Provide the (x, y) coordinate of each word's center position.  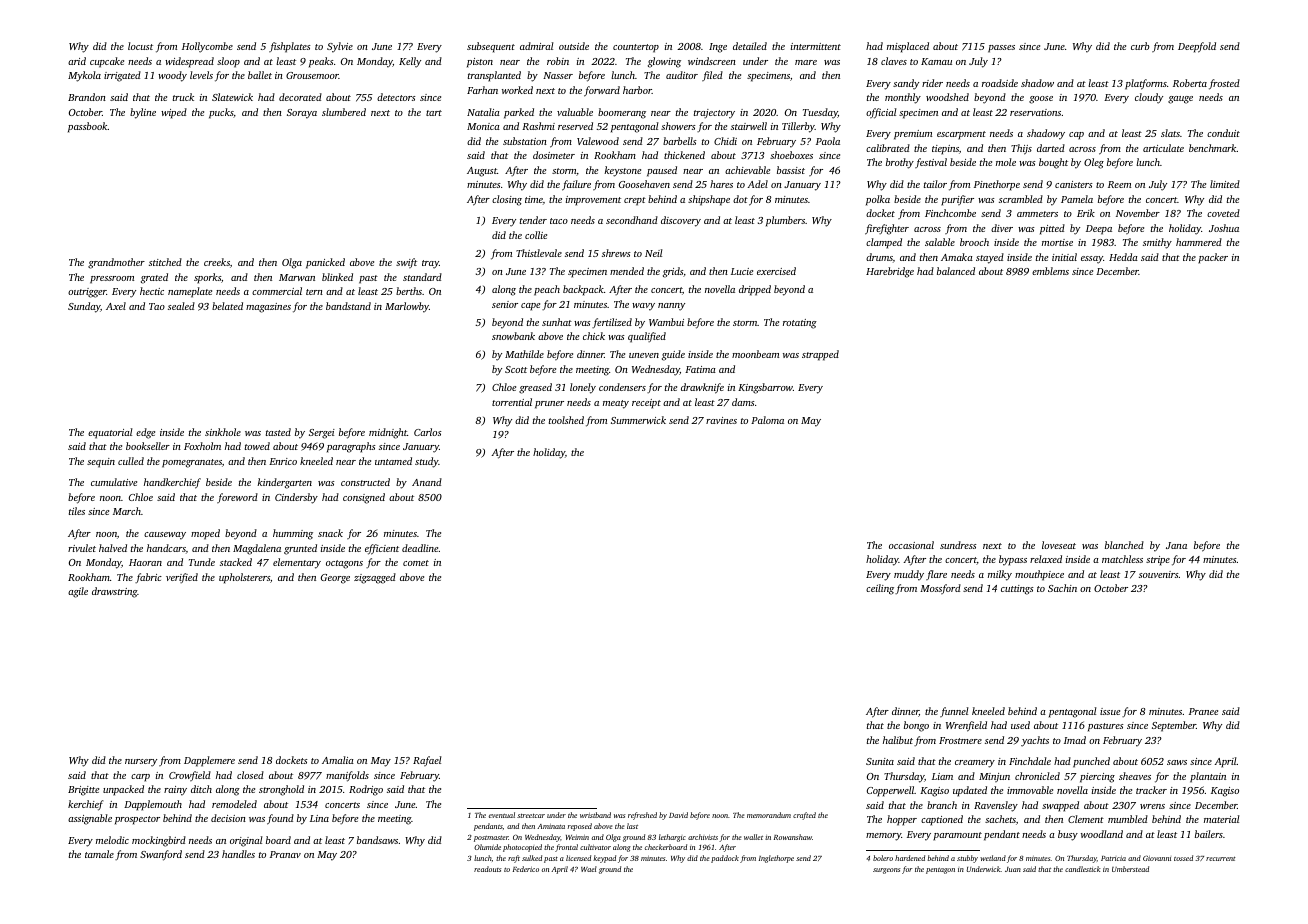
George (335, 579)
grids (673, 272)
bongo (916, 726)
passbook (88, 127)
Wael (589, 869)
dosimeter (554, 155)
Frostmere (960, 740)
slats (1170, 133)
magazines (268, 308)
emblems (1050, 271)
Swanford (161, 855)
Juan (1013, 869)
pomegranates (192, 463)
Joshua (1224, 228)
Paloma (767, 420)
